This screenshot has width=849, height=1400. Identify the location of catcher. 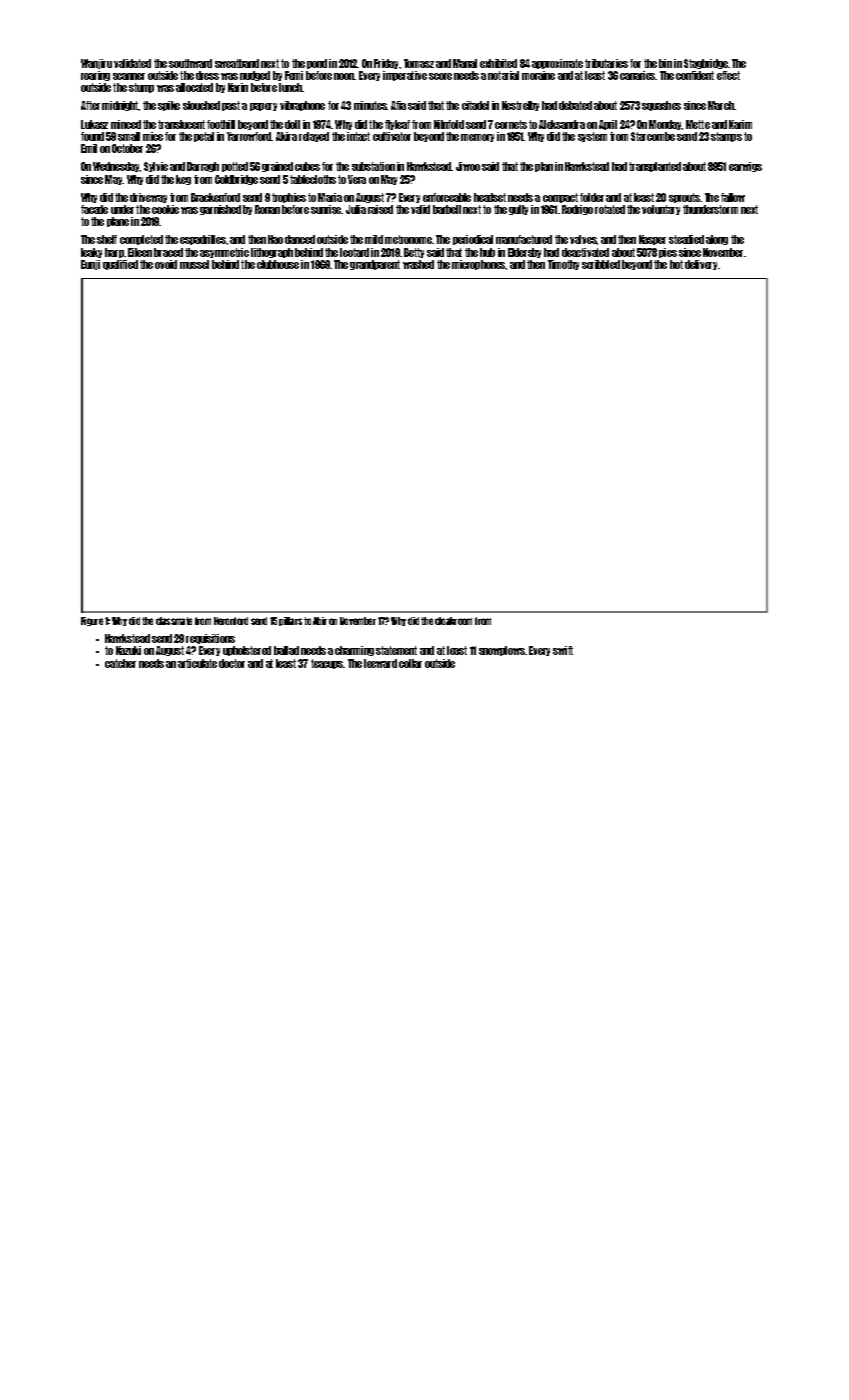
(120, 663).
